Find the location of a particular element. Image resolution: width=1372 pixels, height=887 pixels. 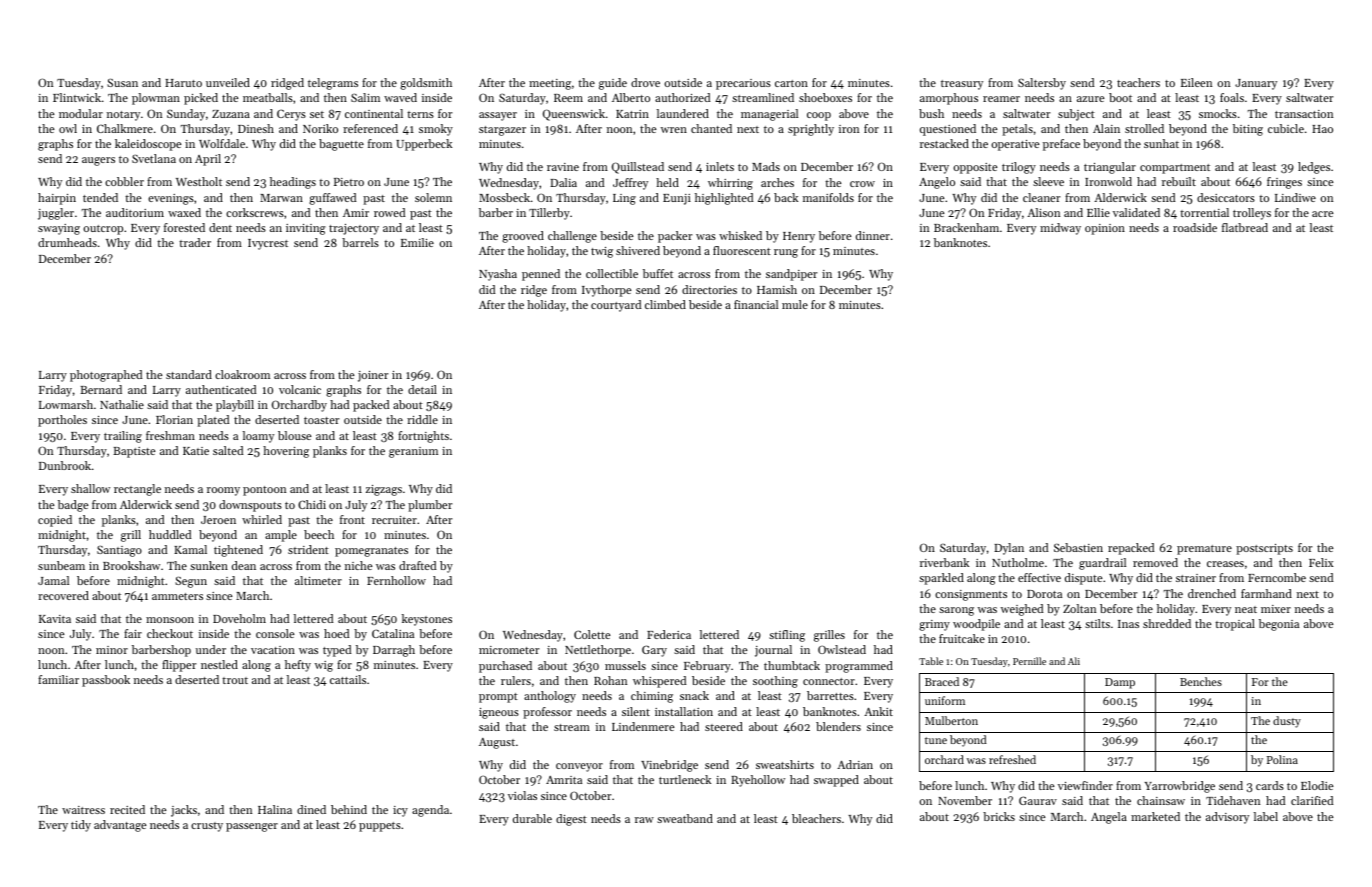

dined is located at coordinates (311, 809).
